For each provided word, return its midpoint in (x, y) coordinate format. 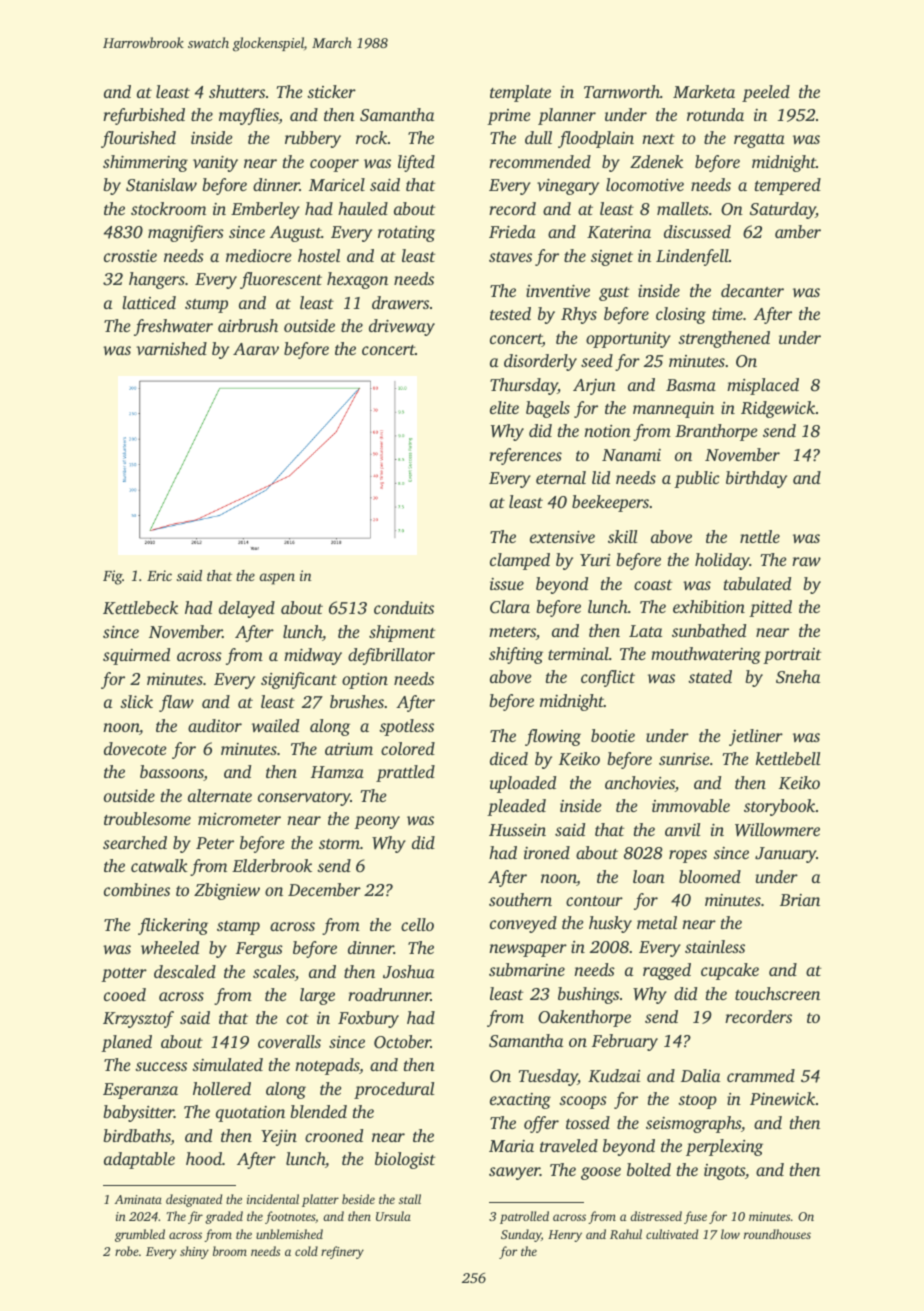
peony (377, 822)
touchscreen (777, 993)
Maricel (337, 184)
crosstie (130, 256)
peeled (766, 93)
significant (299, 680)
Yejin (279, 1137)
